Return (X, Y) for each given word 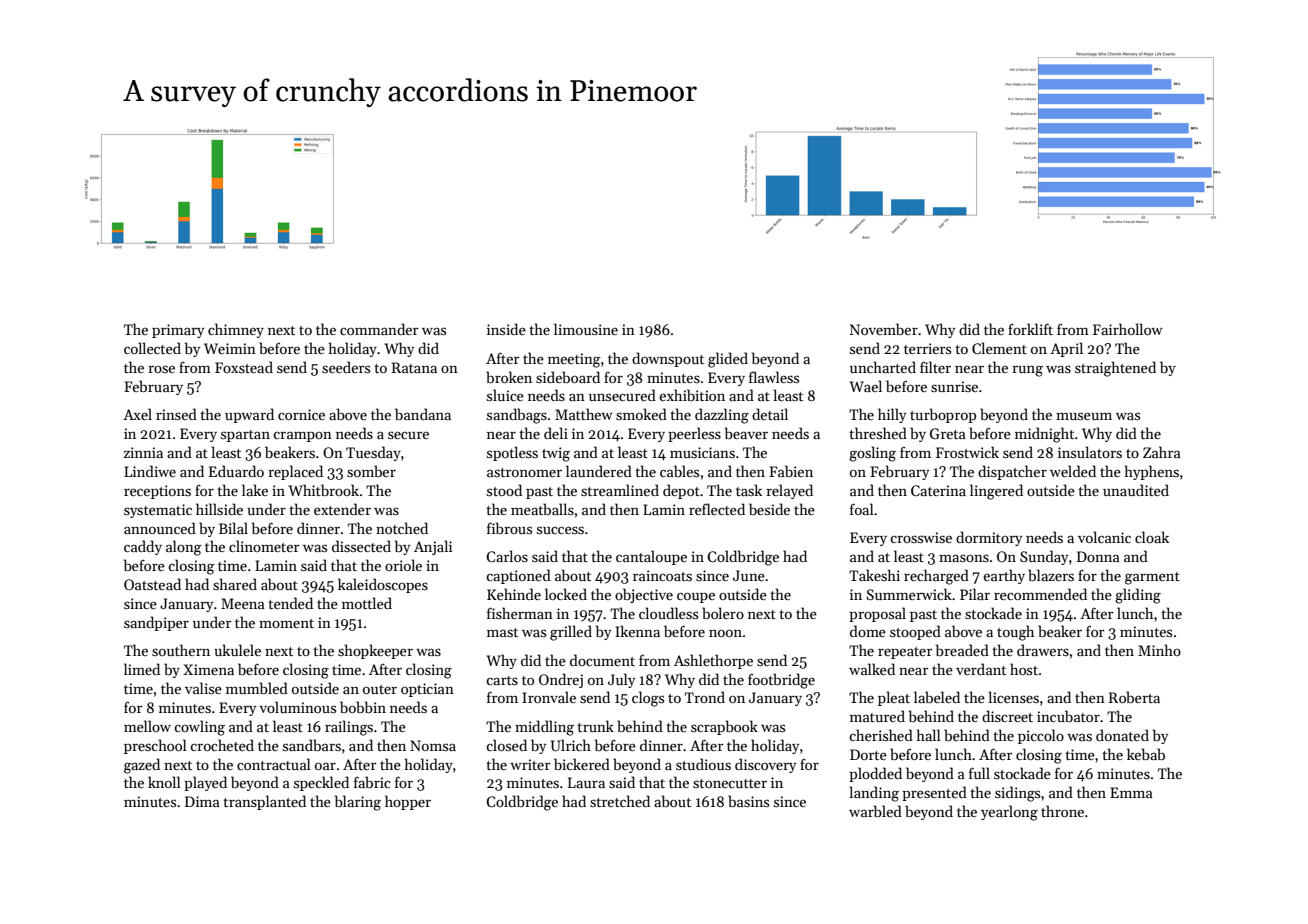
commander (379, 329)
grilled (571, 633)
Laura (586, 782)
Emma (1131, 792)
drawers (1043, 650)
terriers (927, 348)
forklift (1030, 329)
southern (181, 650)
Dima (202, 801)
